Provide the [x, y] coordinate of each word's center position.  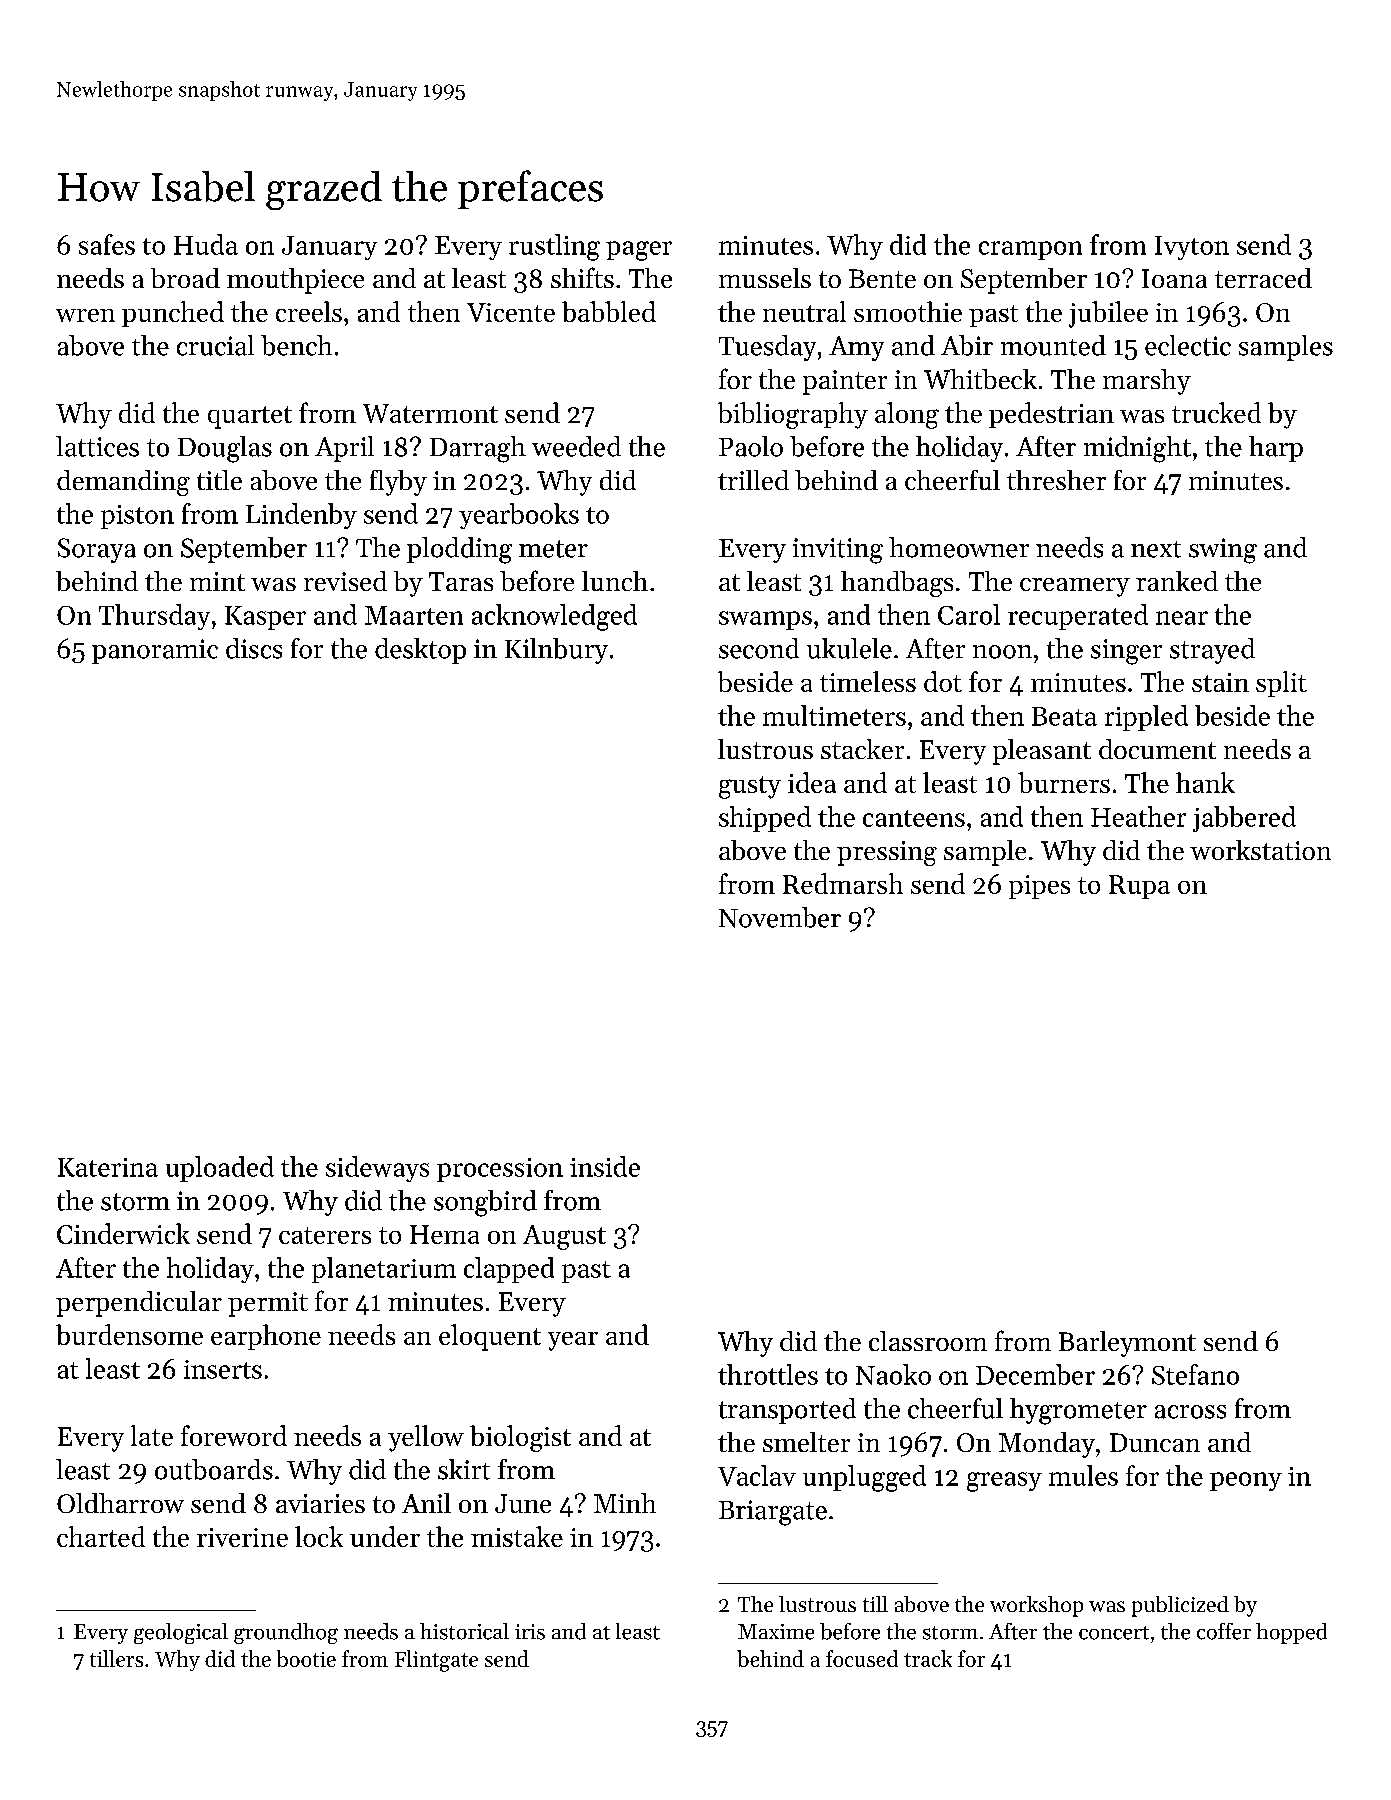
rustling [554, 247]
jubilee [1108, 314]
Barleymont [1127, 1344]
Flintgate [436, 1661]
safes [107, 244]
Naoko [893, 1374]
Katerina [108, 1167]
